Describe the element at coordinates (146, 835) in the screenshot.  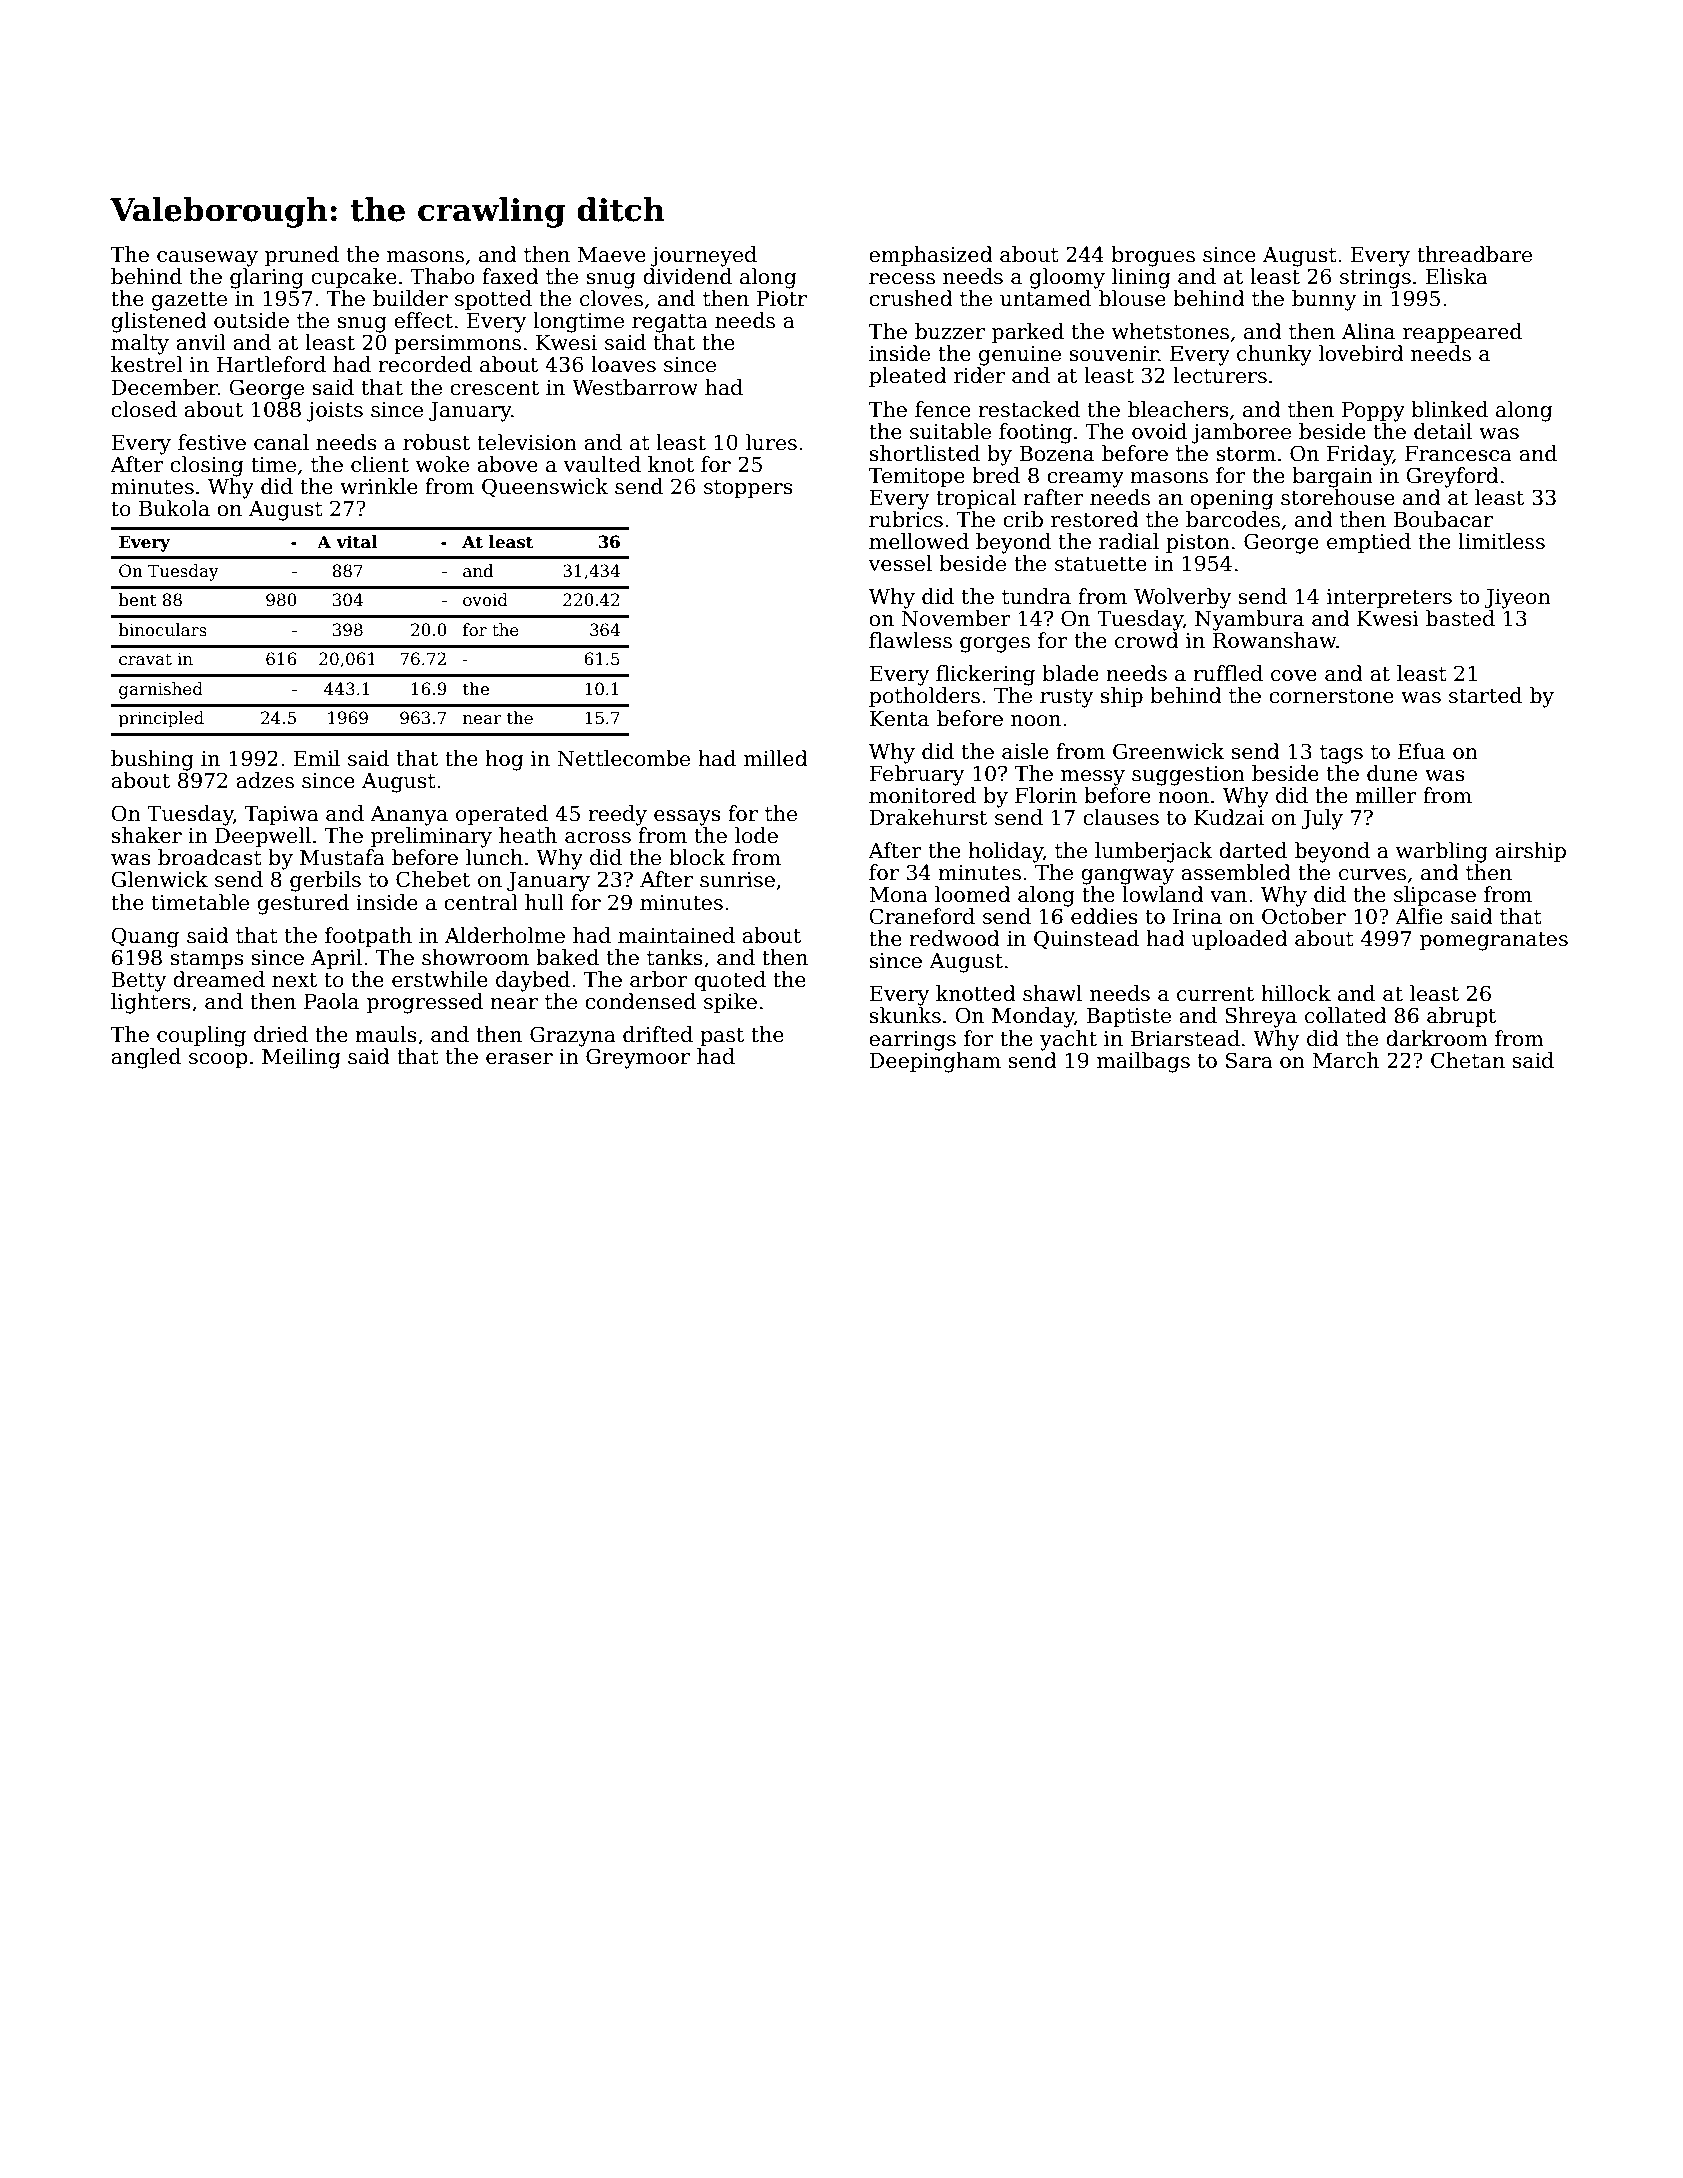
I see `shaker` at that location.
